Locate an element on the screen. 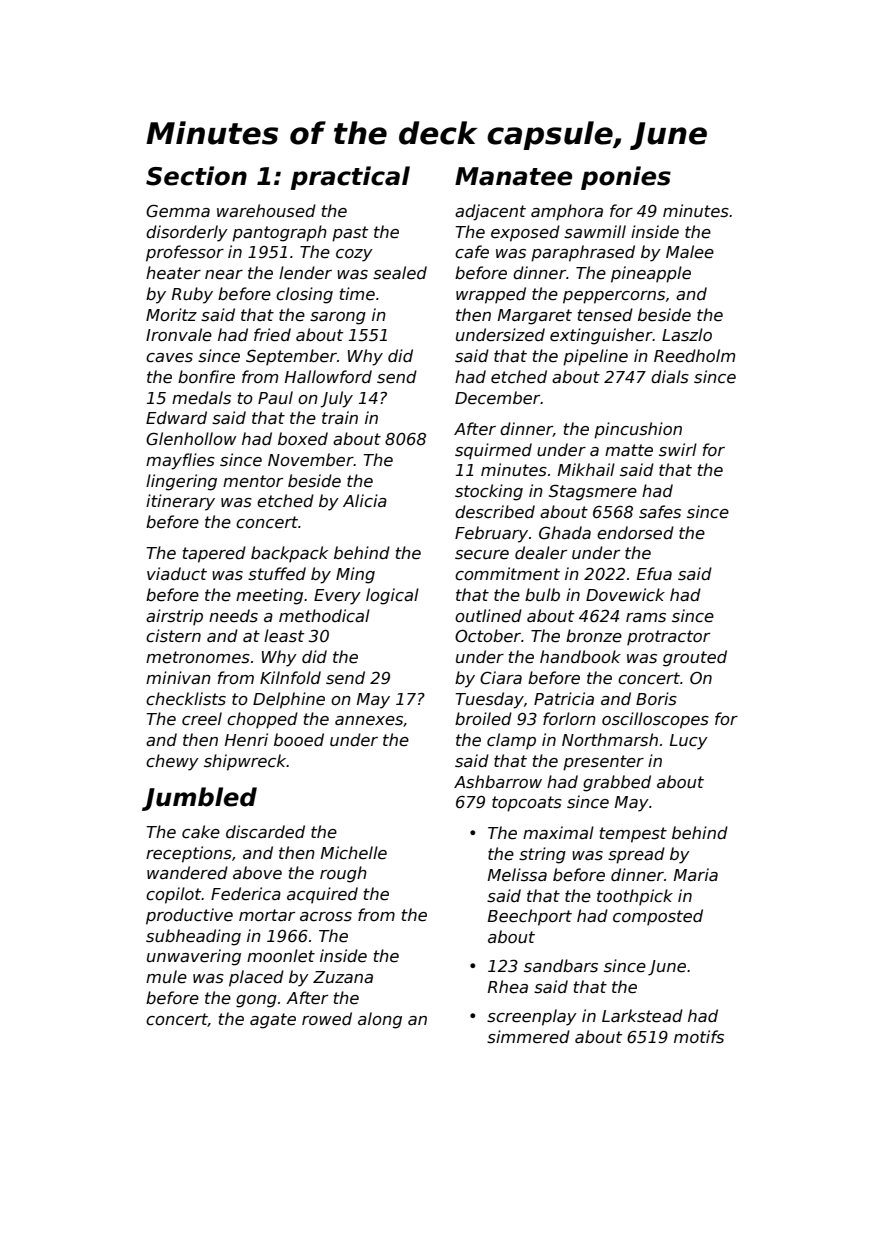 This screenshot has height=1255, width=884. safes is located at coordinates (660, 512).
